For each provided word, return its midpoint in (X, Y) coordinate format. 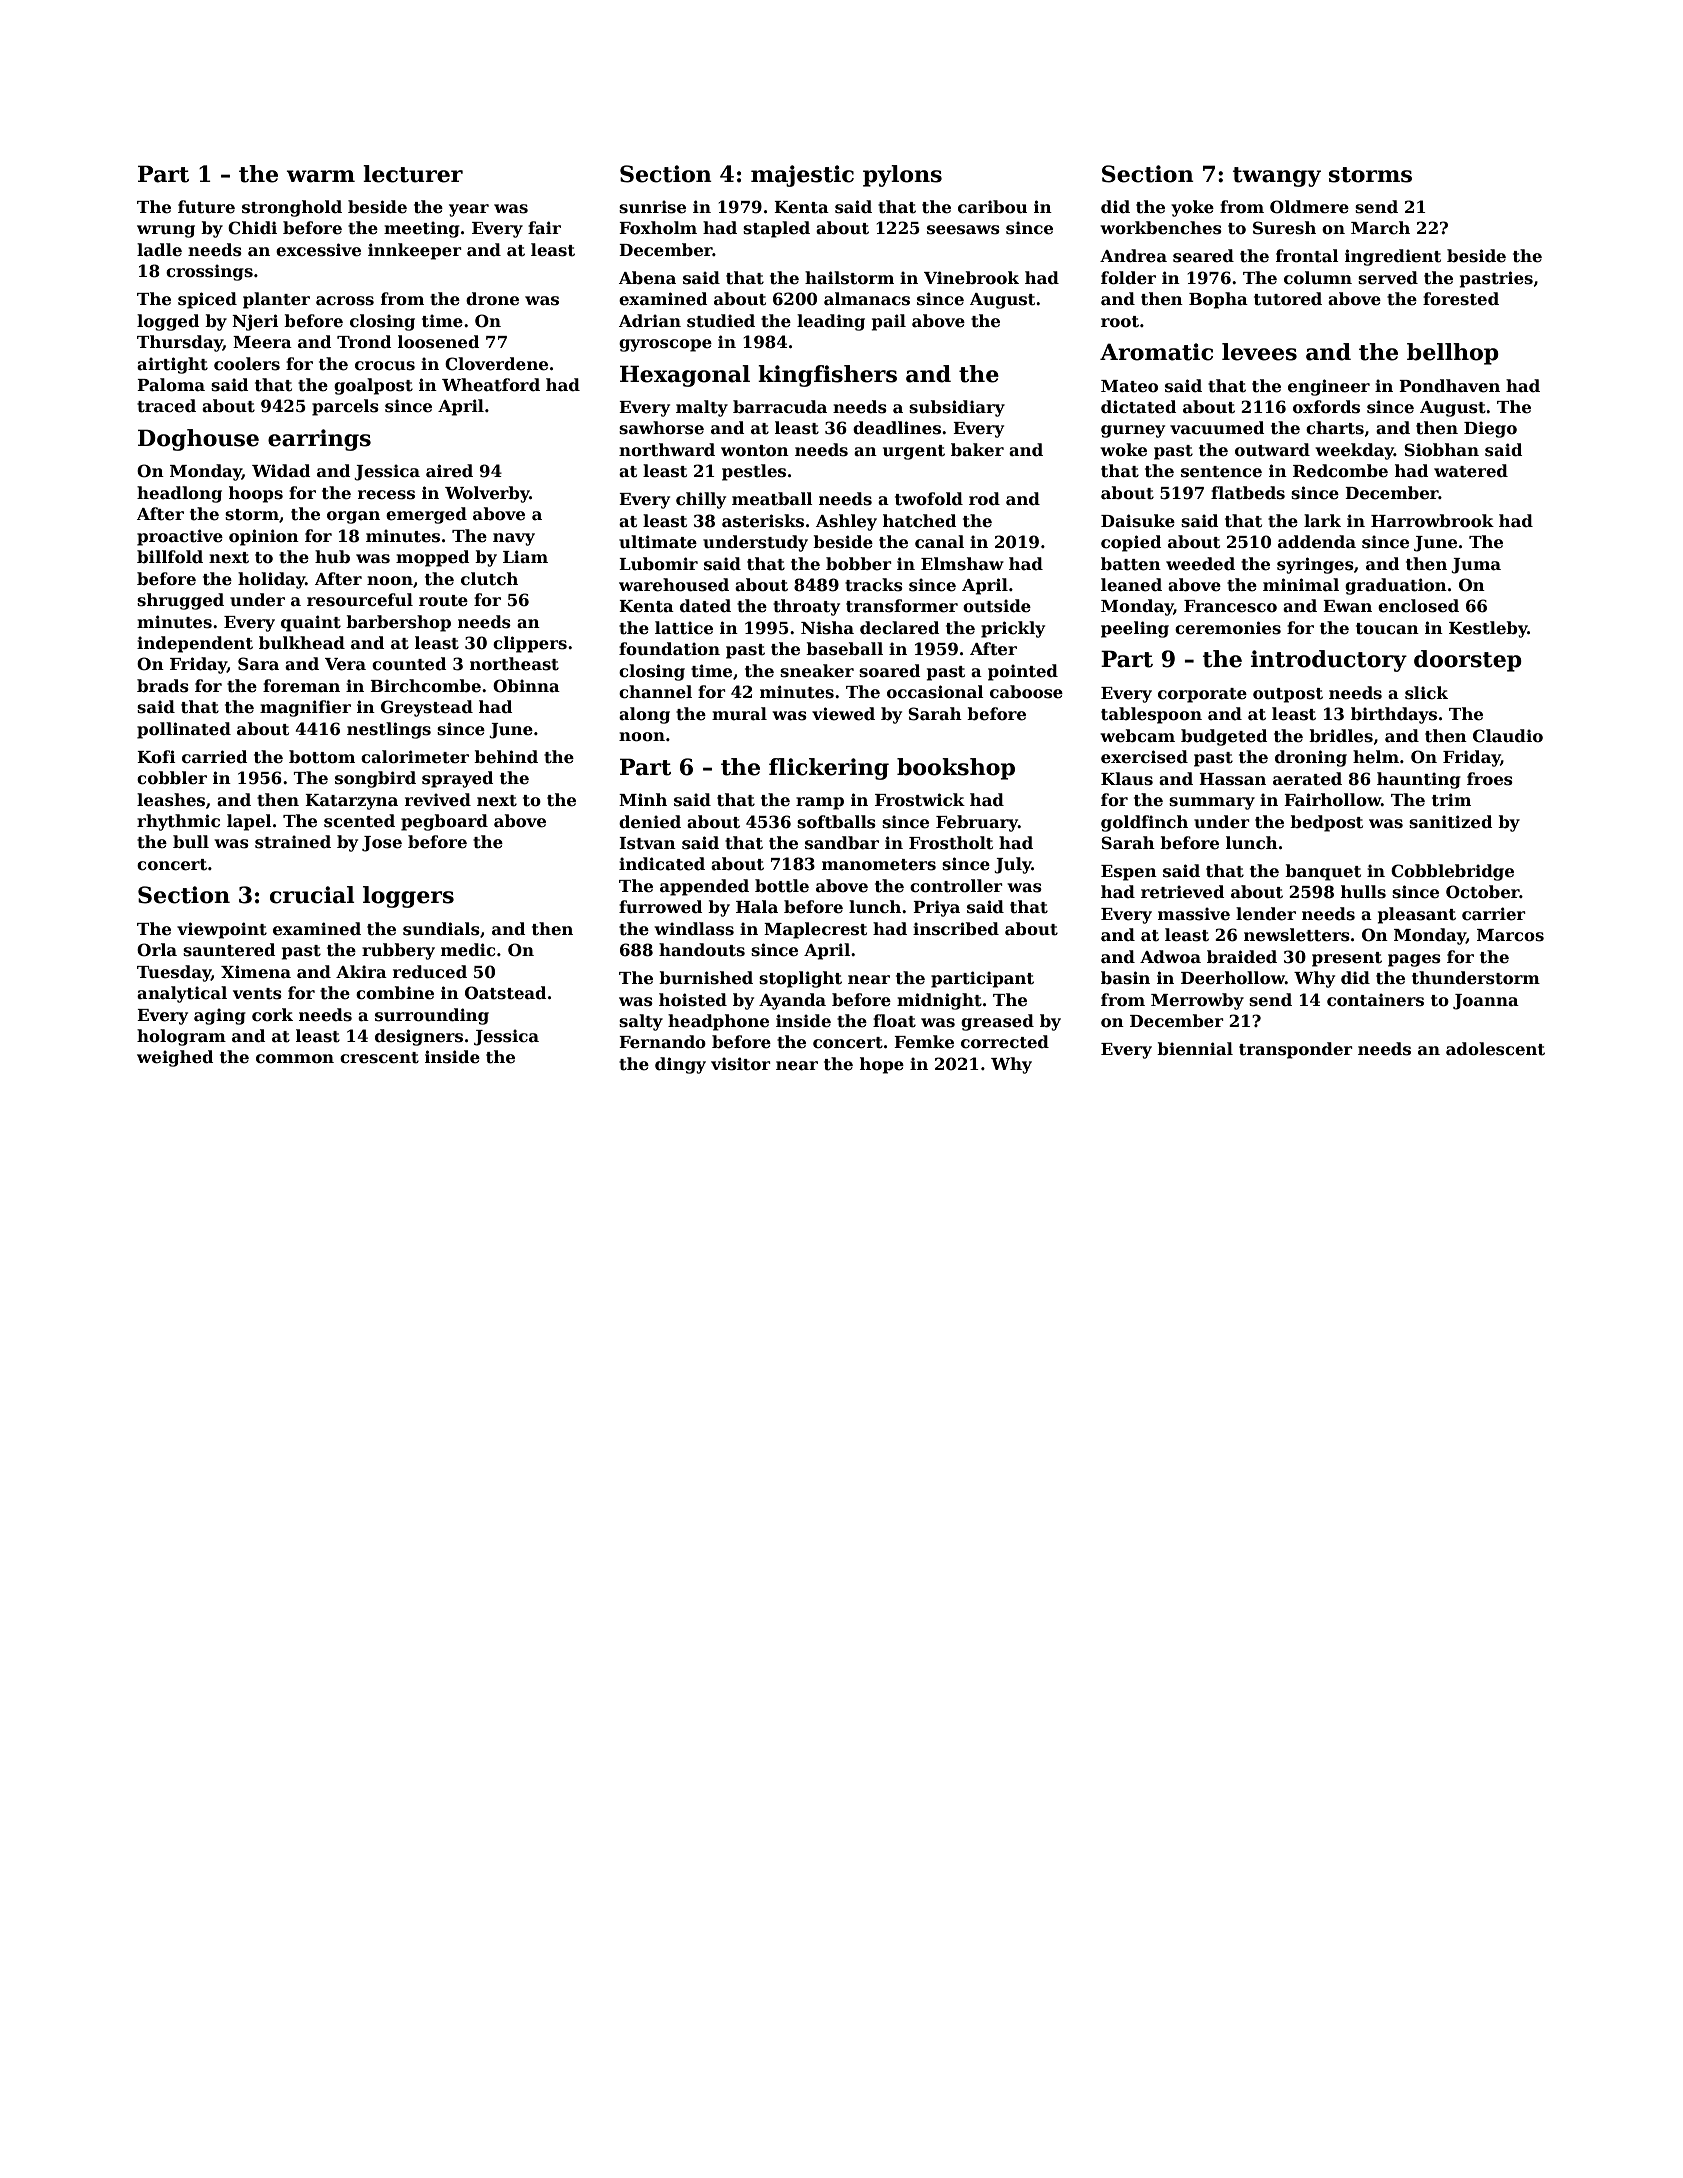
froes (1490, 779)
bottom (322, 757)
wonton (755, 451)
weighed (175, 1058)
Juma (1476, 566)
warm (320, 176)
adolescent (1495, 1049)
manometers (879, 865)
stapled (776, 229)
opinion (264, 537)
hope (882, 1065)
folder (1128, 278)
